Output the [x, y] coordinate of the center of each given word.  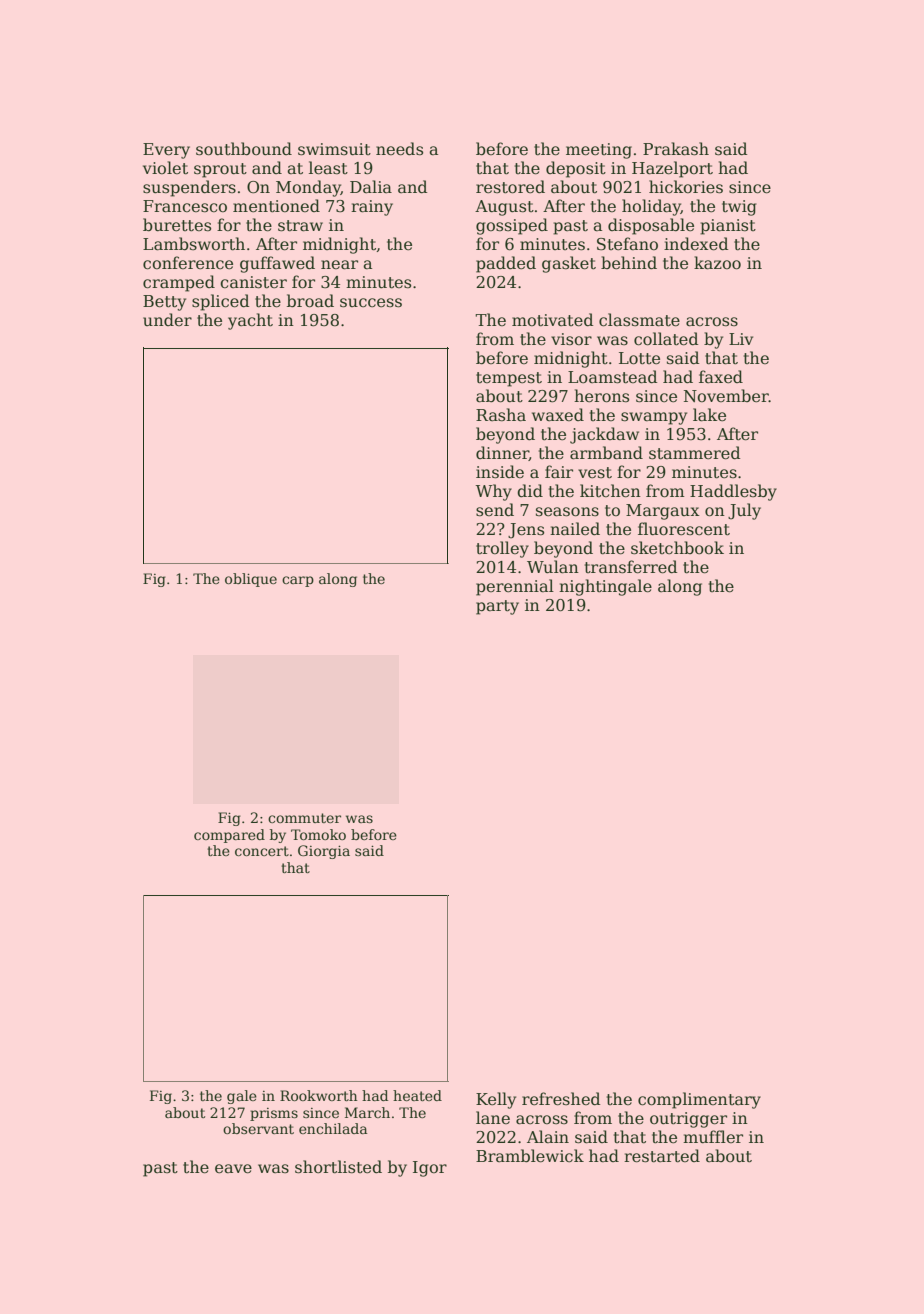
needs [399, 149]
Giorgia [324, 852]
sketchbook [677, 548]
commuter [304, 818]
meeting [599, 151]
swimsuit [334, 149]
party [497, 607]
